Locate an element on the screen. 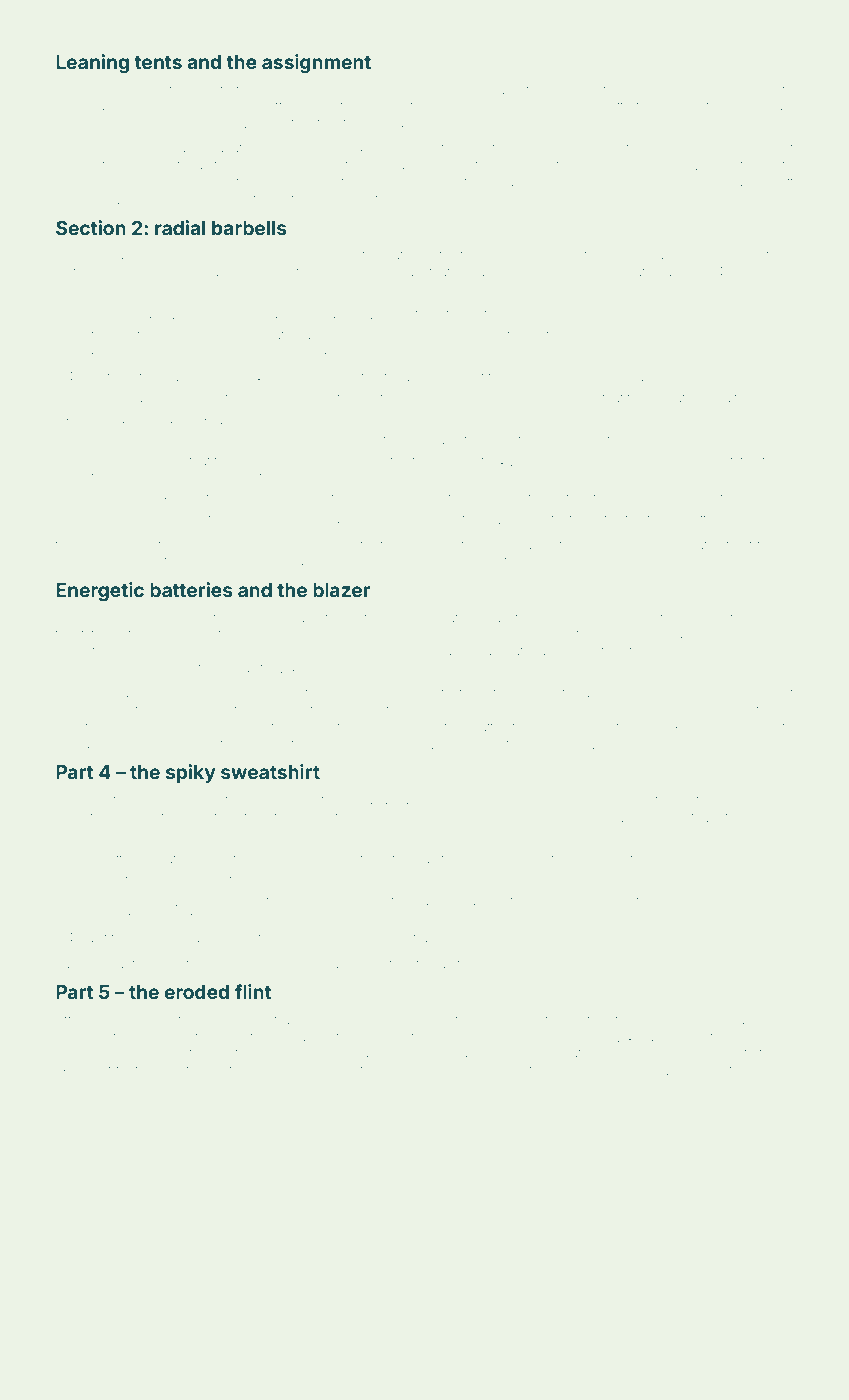  stared is located at coordinates (322, 710).
